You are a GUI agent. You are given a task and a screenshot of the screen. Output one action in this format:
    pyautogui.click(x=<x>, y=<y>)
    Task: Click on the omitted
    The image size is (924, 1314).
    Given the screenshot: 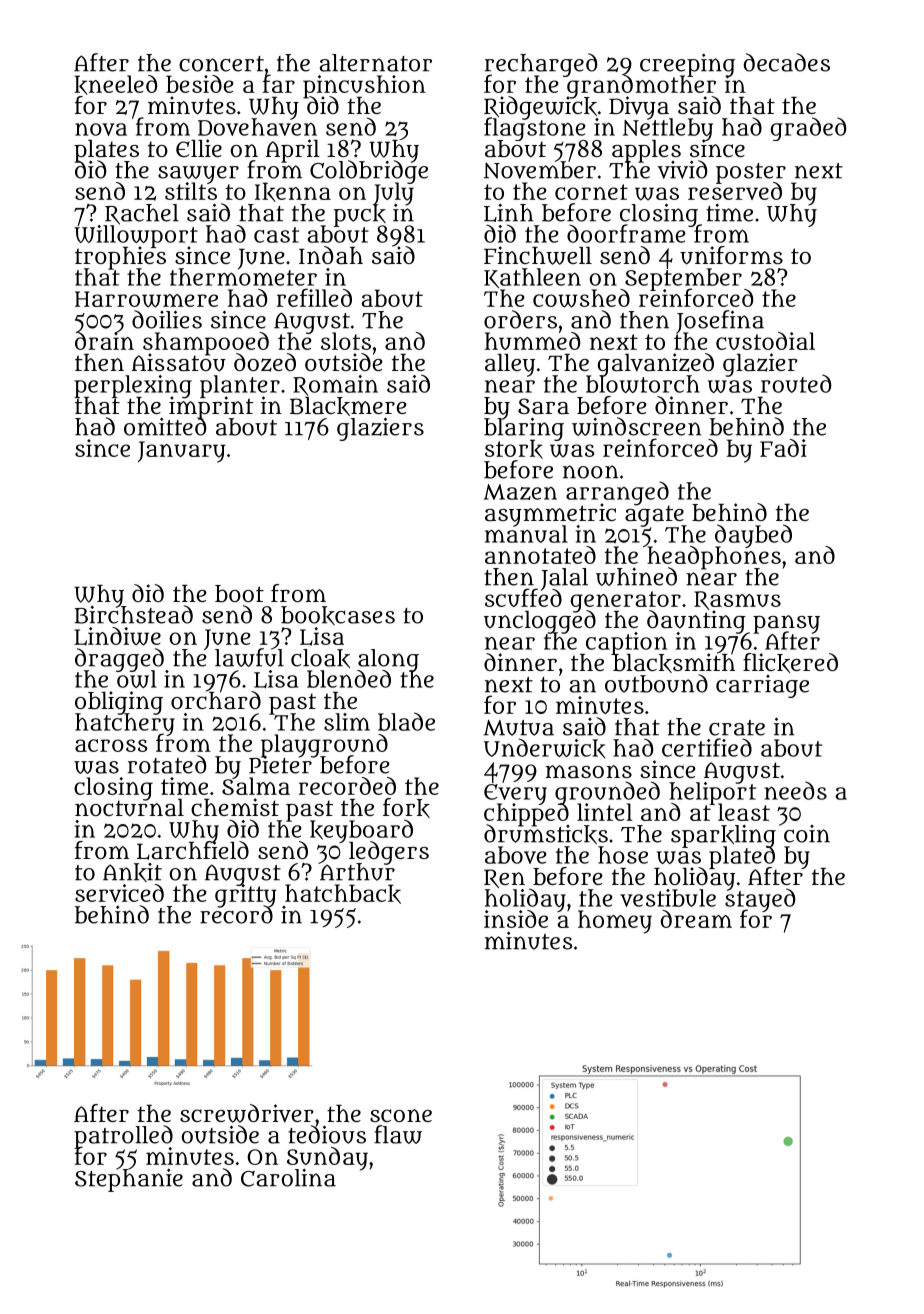 What is the action you would take?
    pyautogui.click(x=165, y=427)
